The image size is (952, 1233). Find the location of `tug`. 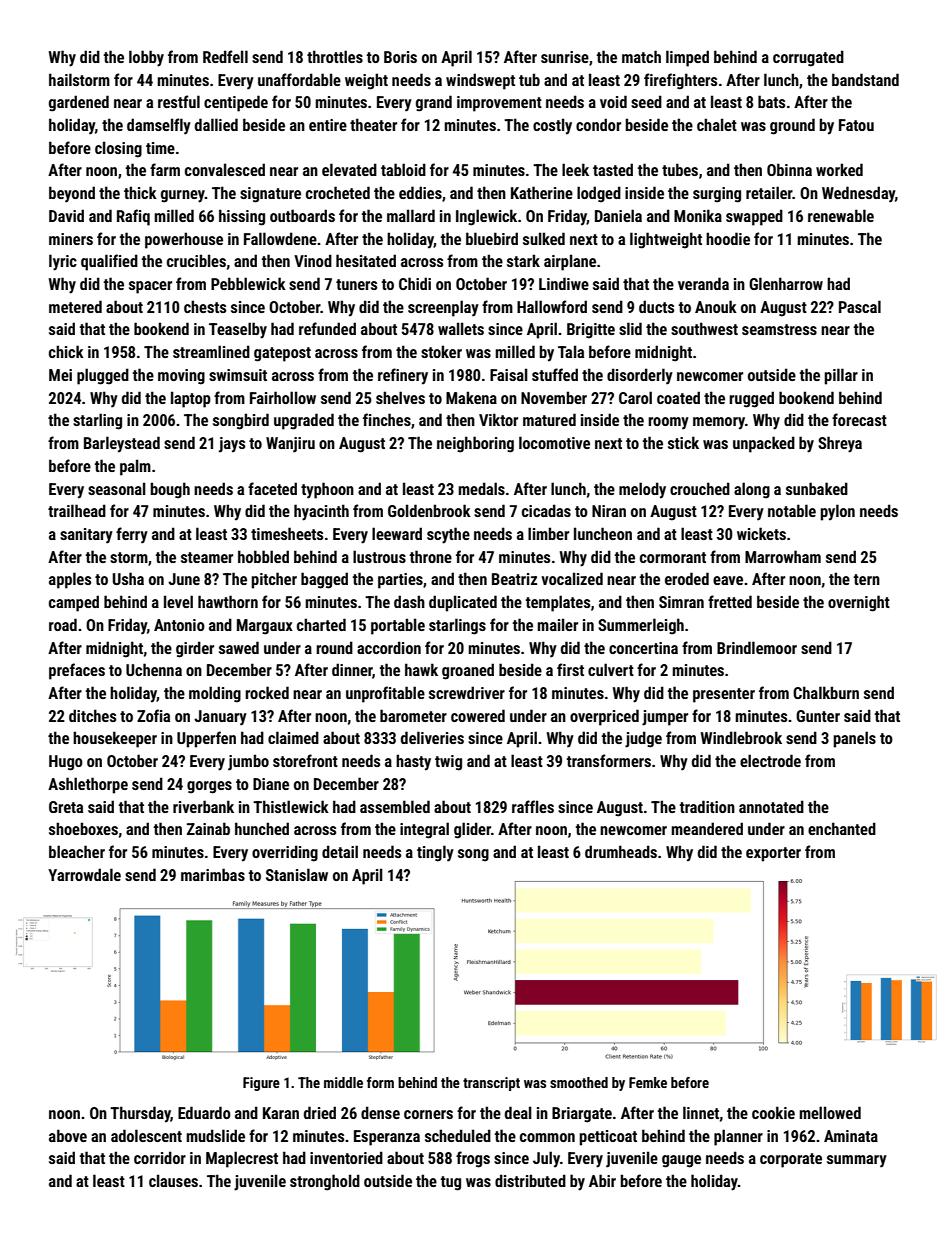

tug is located at coordinates (451, 1183).
